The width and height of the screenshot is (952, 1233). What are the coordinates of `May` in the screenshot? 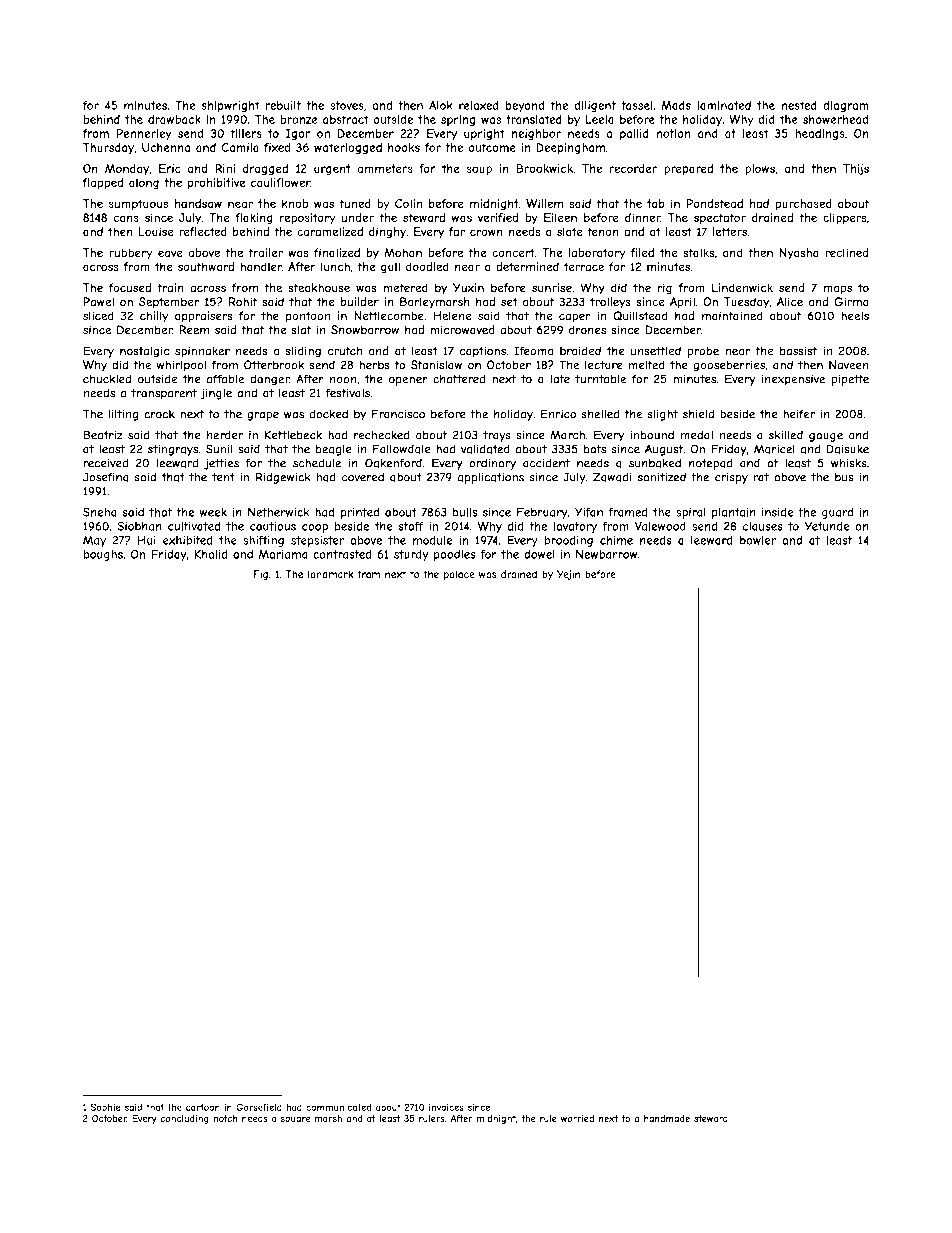 It's located at (94, 541).
